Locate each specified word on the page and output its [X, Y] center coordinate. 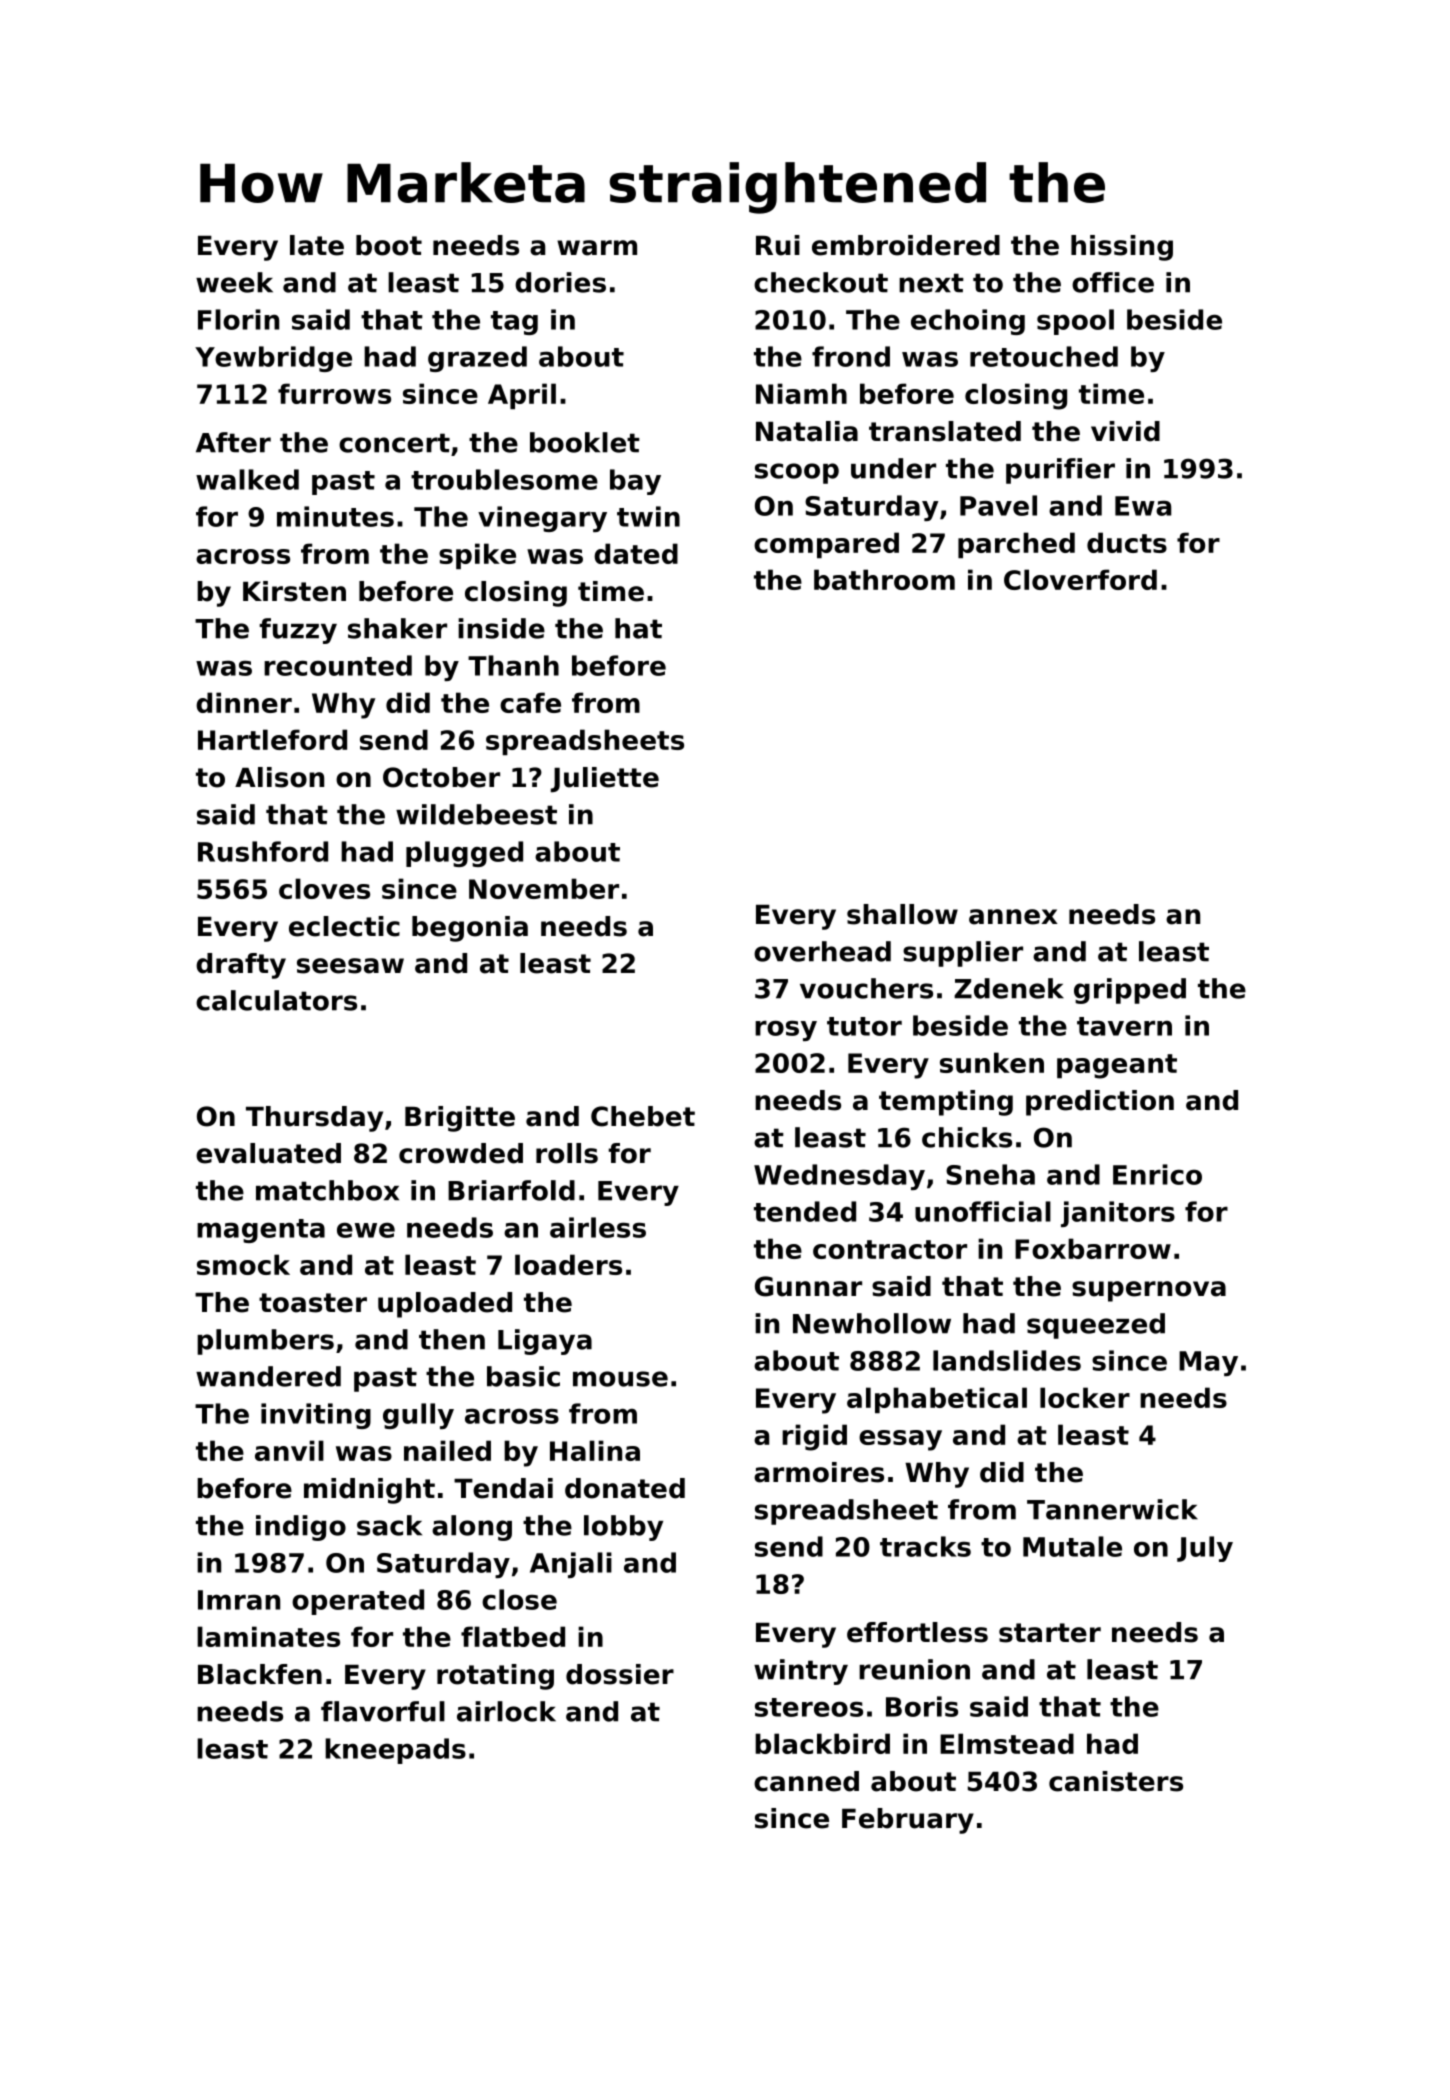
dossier [620, 1674]
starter [1050, 1633]
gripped [1130, 991]
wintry [801, 1672]
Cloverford [1080, 579]
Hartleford [272, 739]
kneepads [395, 1751]
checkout [821, 282]
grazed [477, 359]
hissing [1122, 248]
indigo [301, 1528]
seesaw [350, 966]
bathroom [884, 579]
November [544, 888]
